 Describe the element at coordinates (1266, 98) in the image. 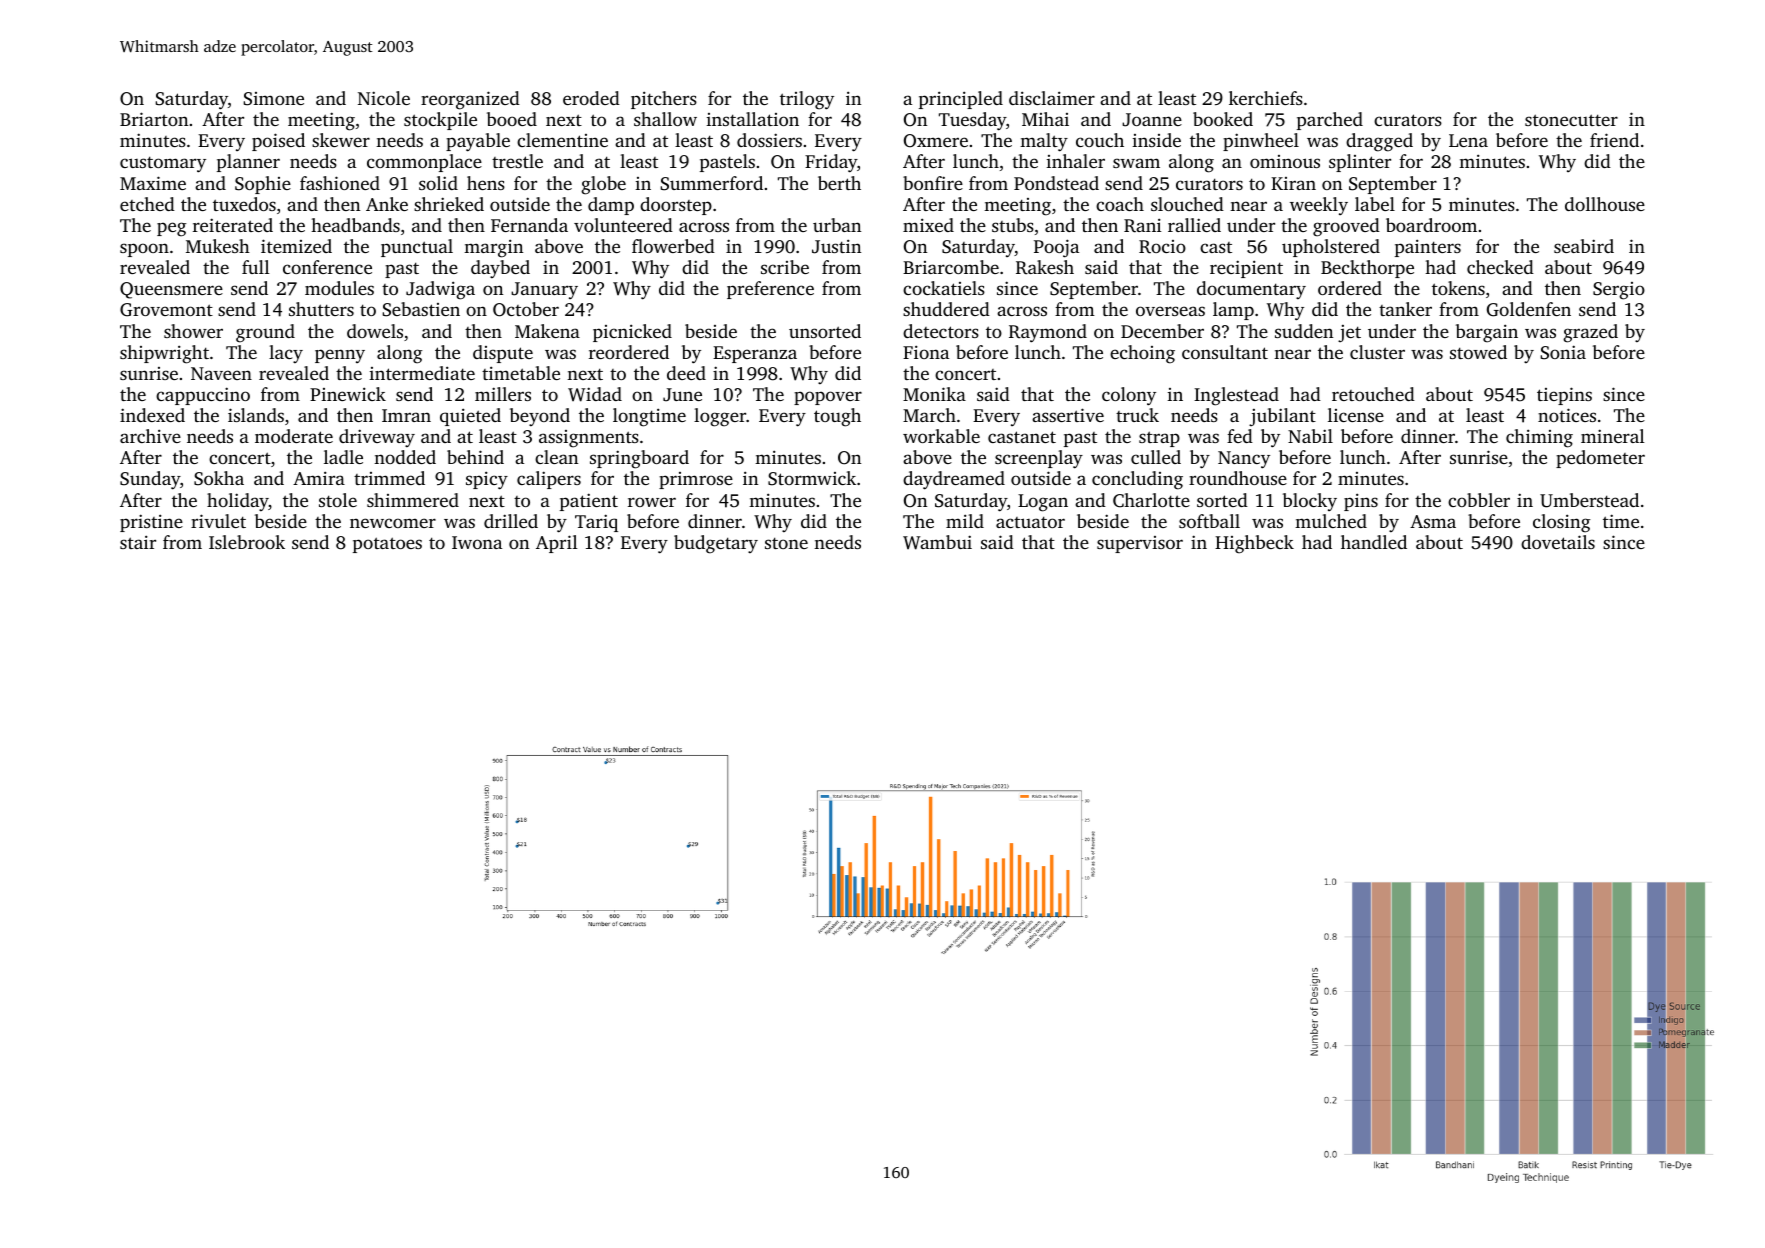

I see `kerchiefs` at that location.
